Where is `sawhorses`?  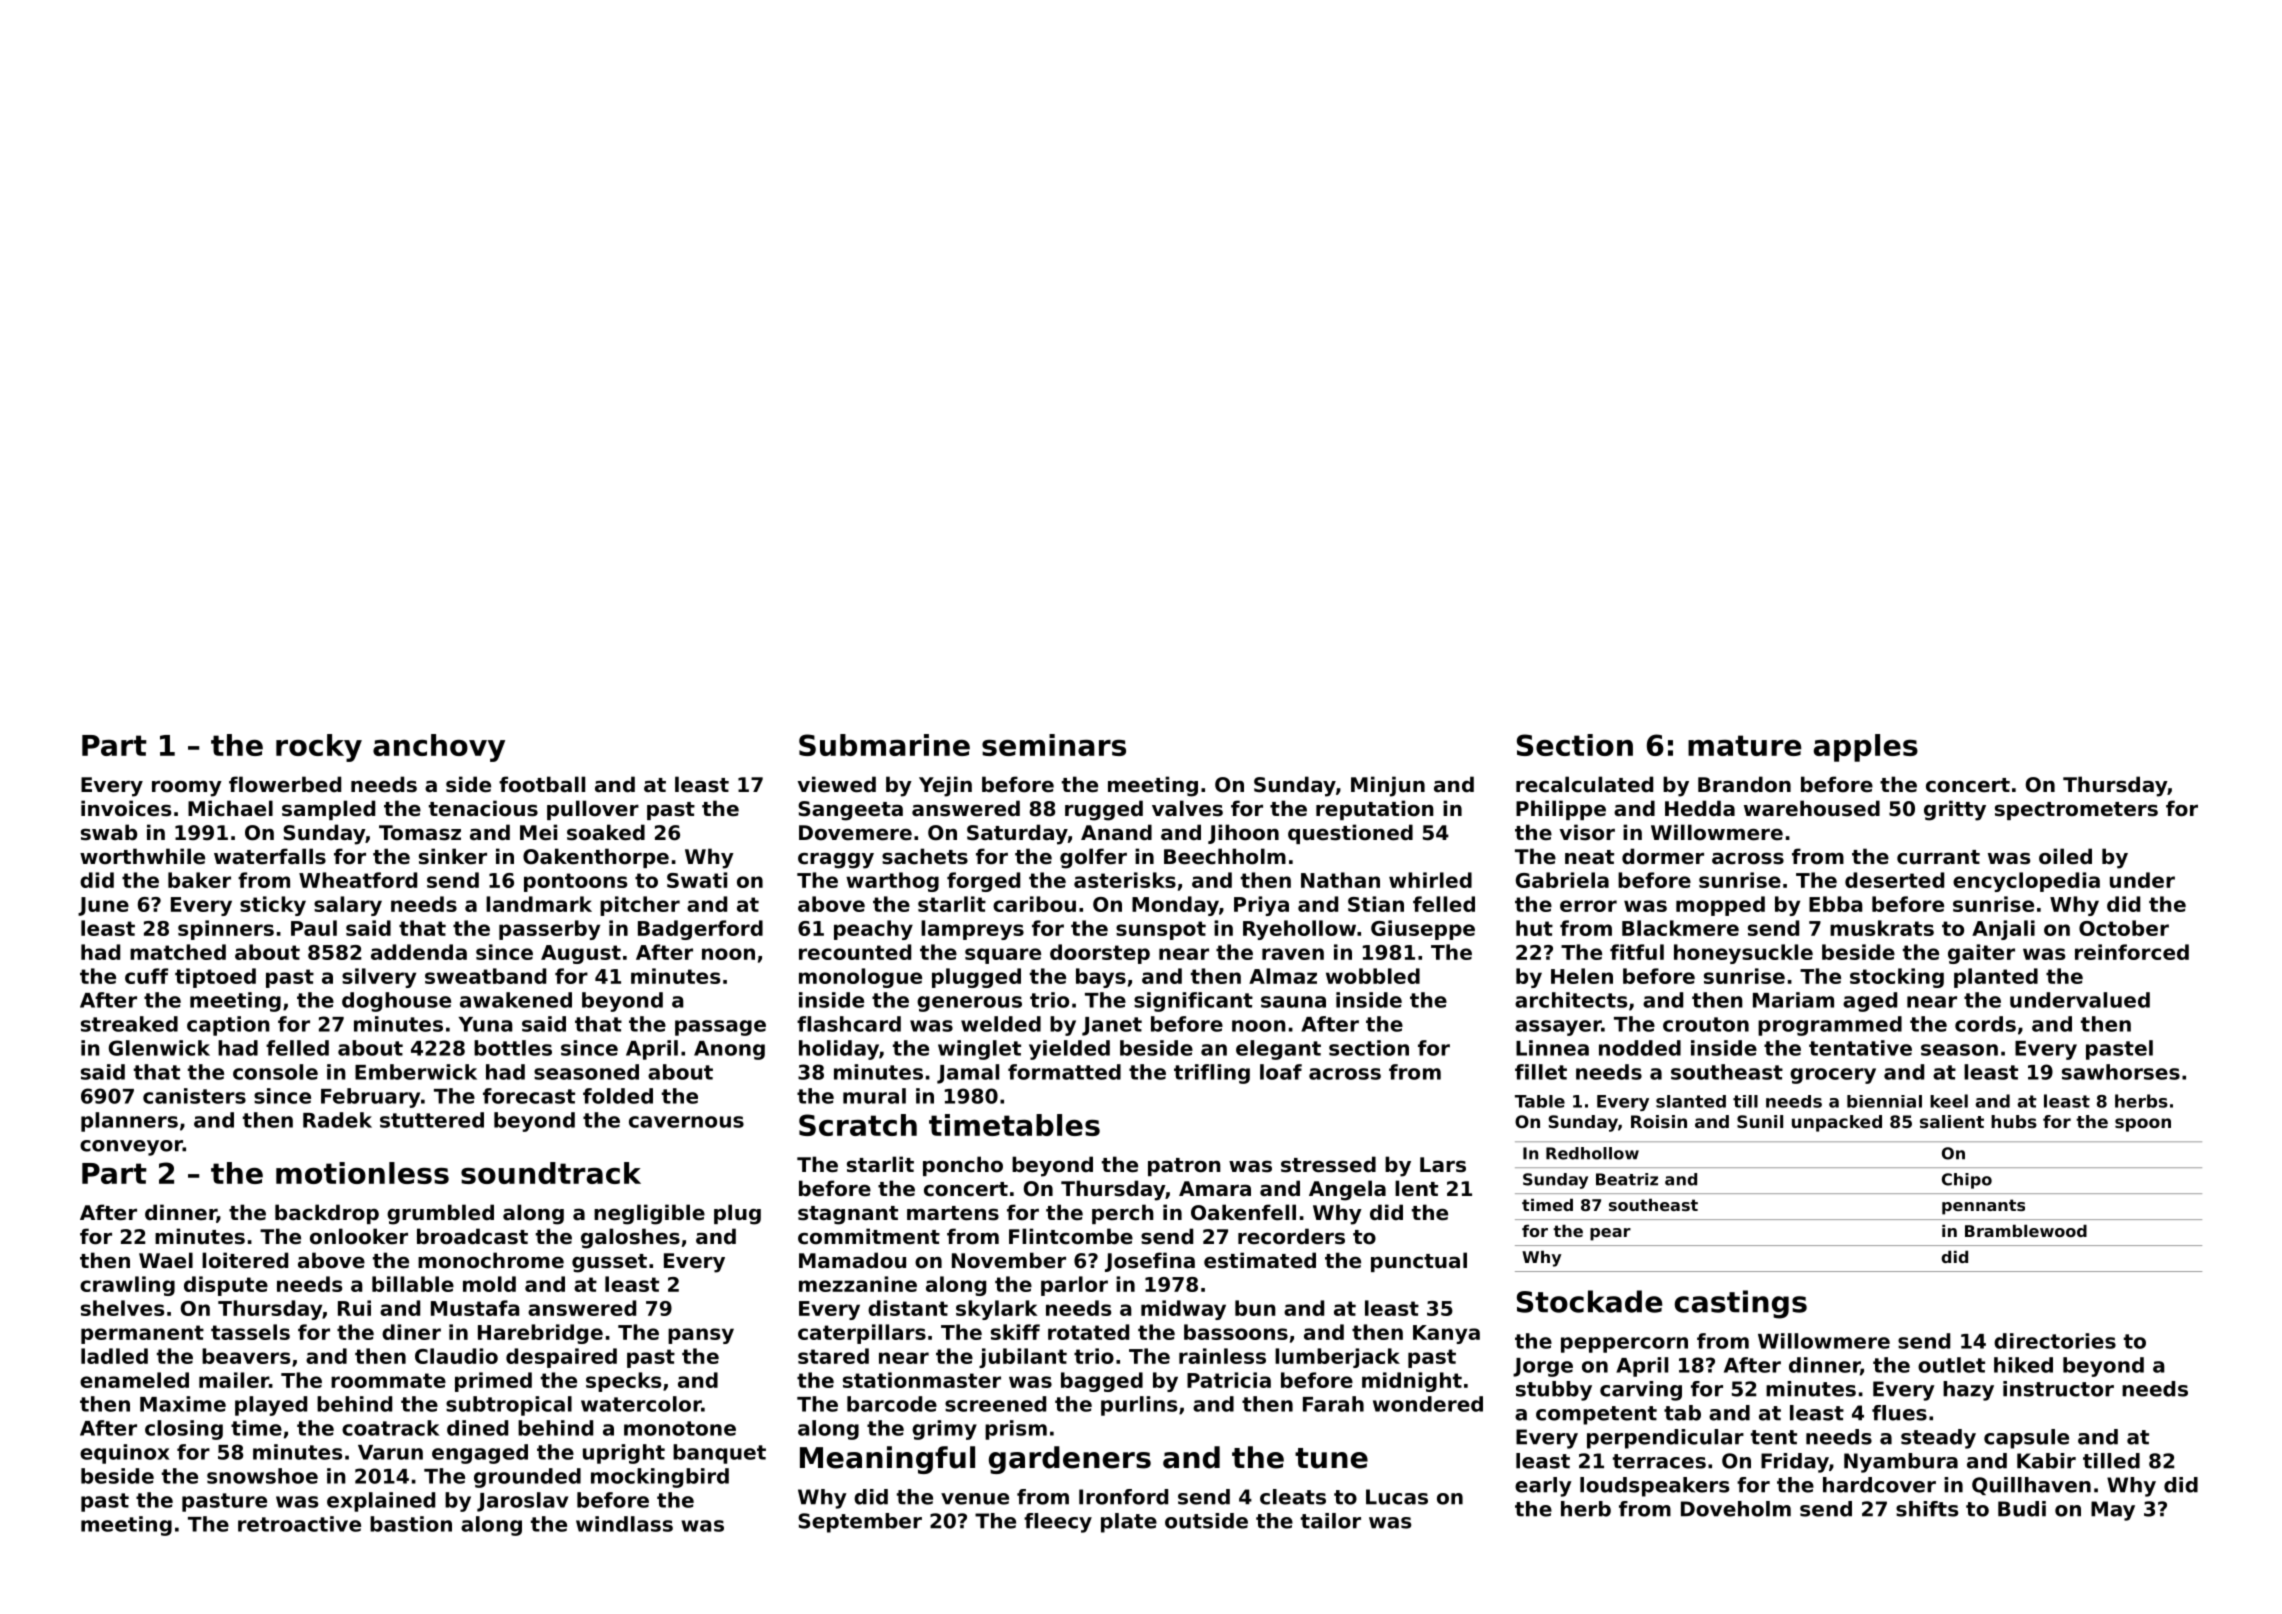 sawhorses is located at coordinates (2121, 1072).
